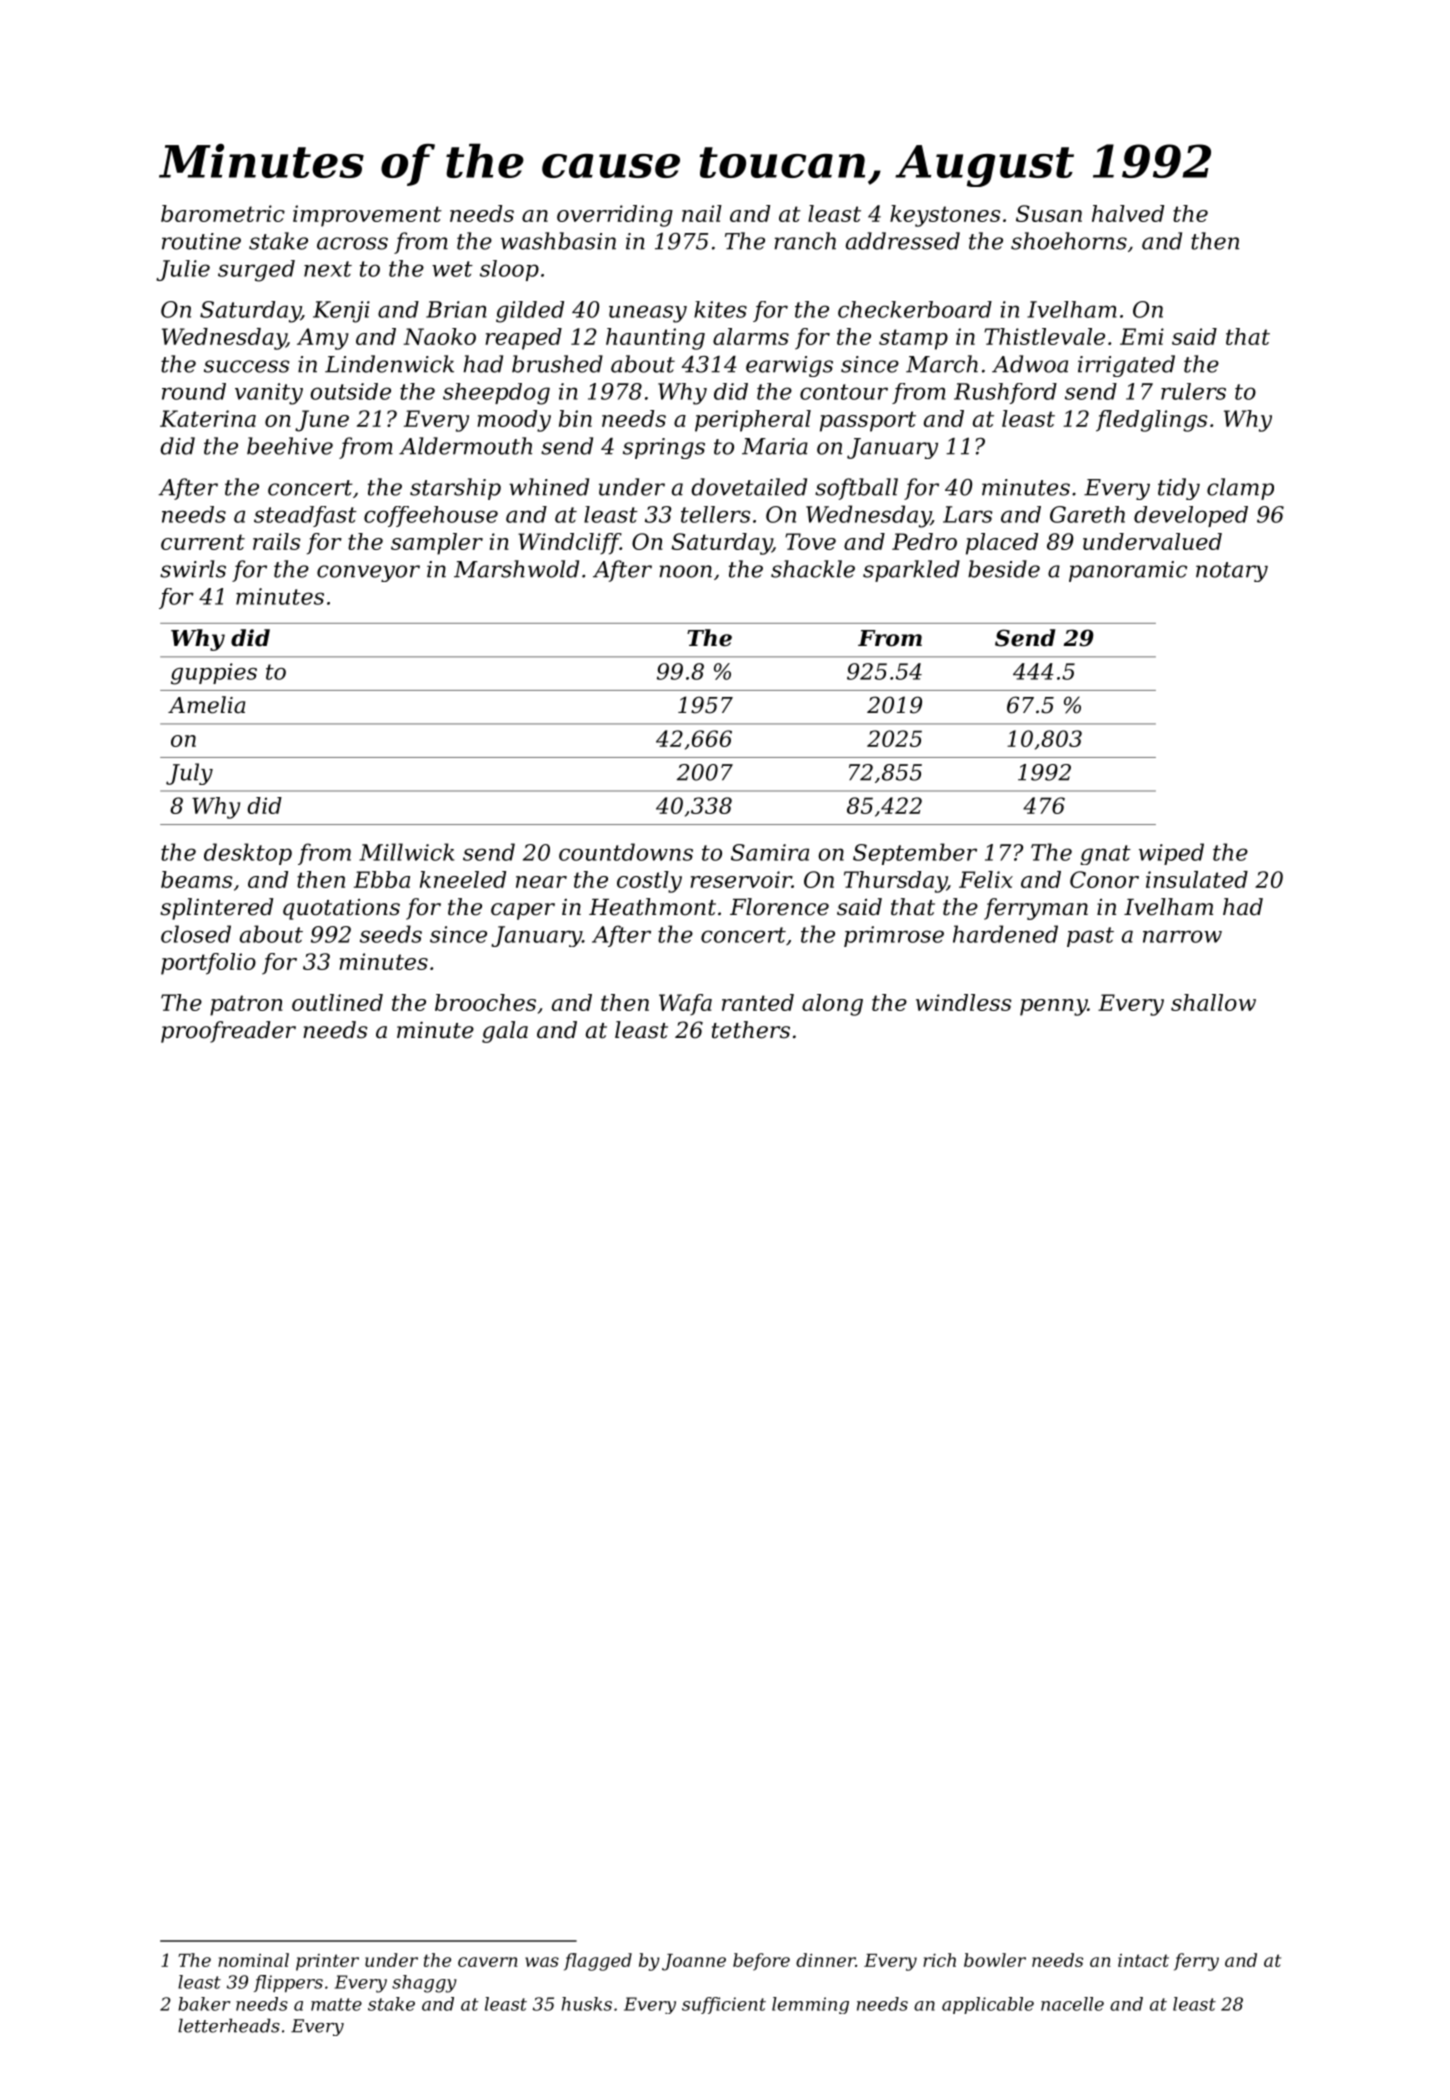 Image resolution: width=1450 pixels, height=2100 pixels. I want to click on windless, so click(964, 1002).
